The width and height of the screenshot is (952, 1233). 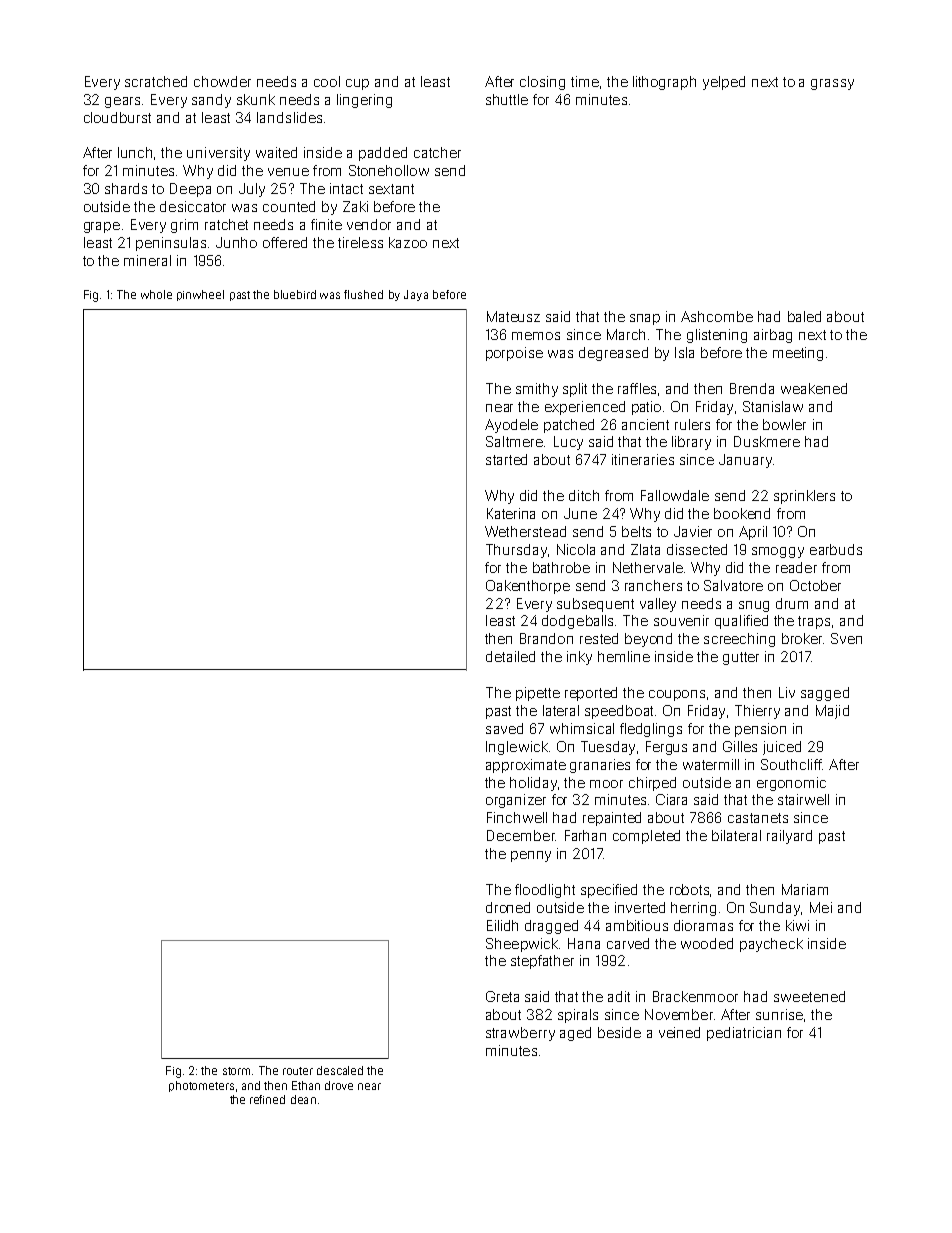 I want to click on whole, so click(x=156, y=294).
